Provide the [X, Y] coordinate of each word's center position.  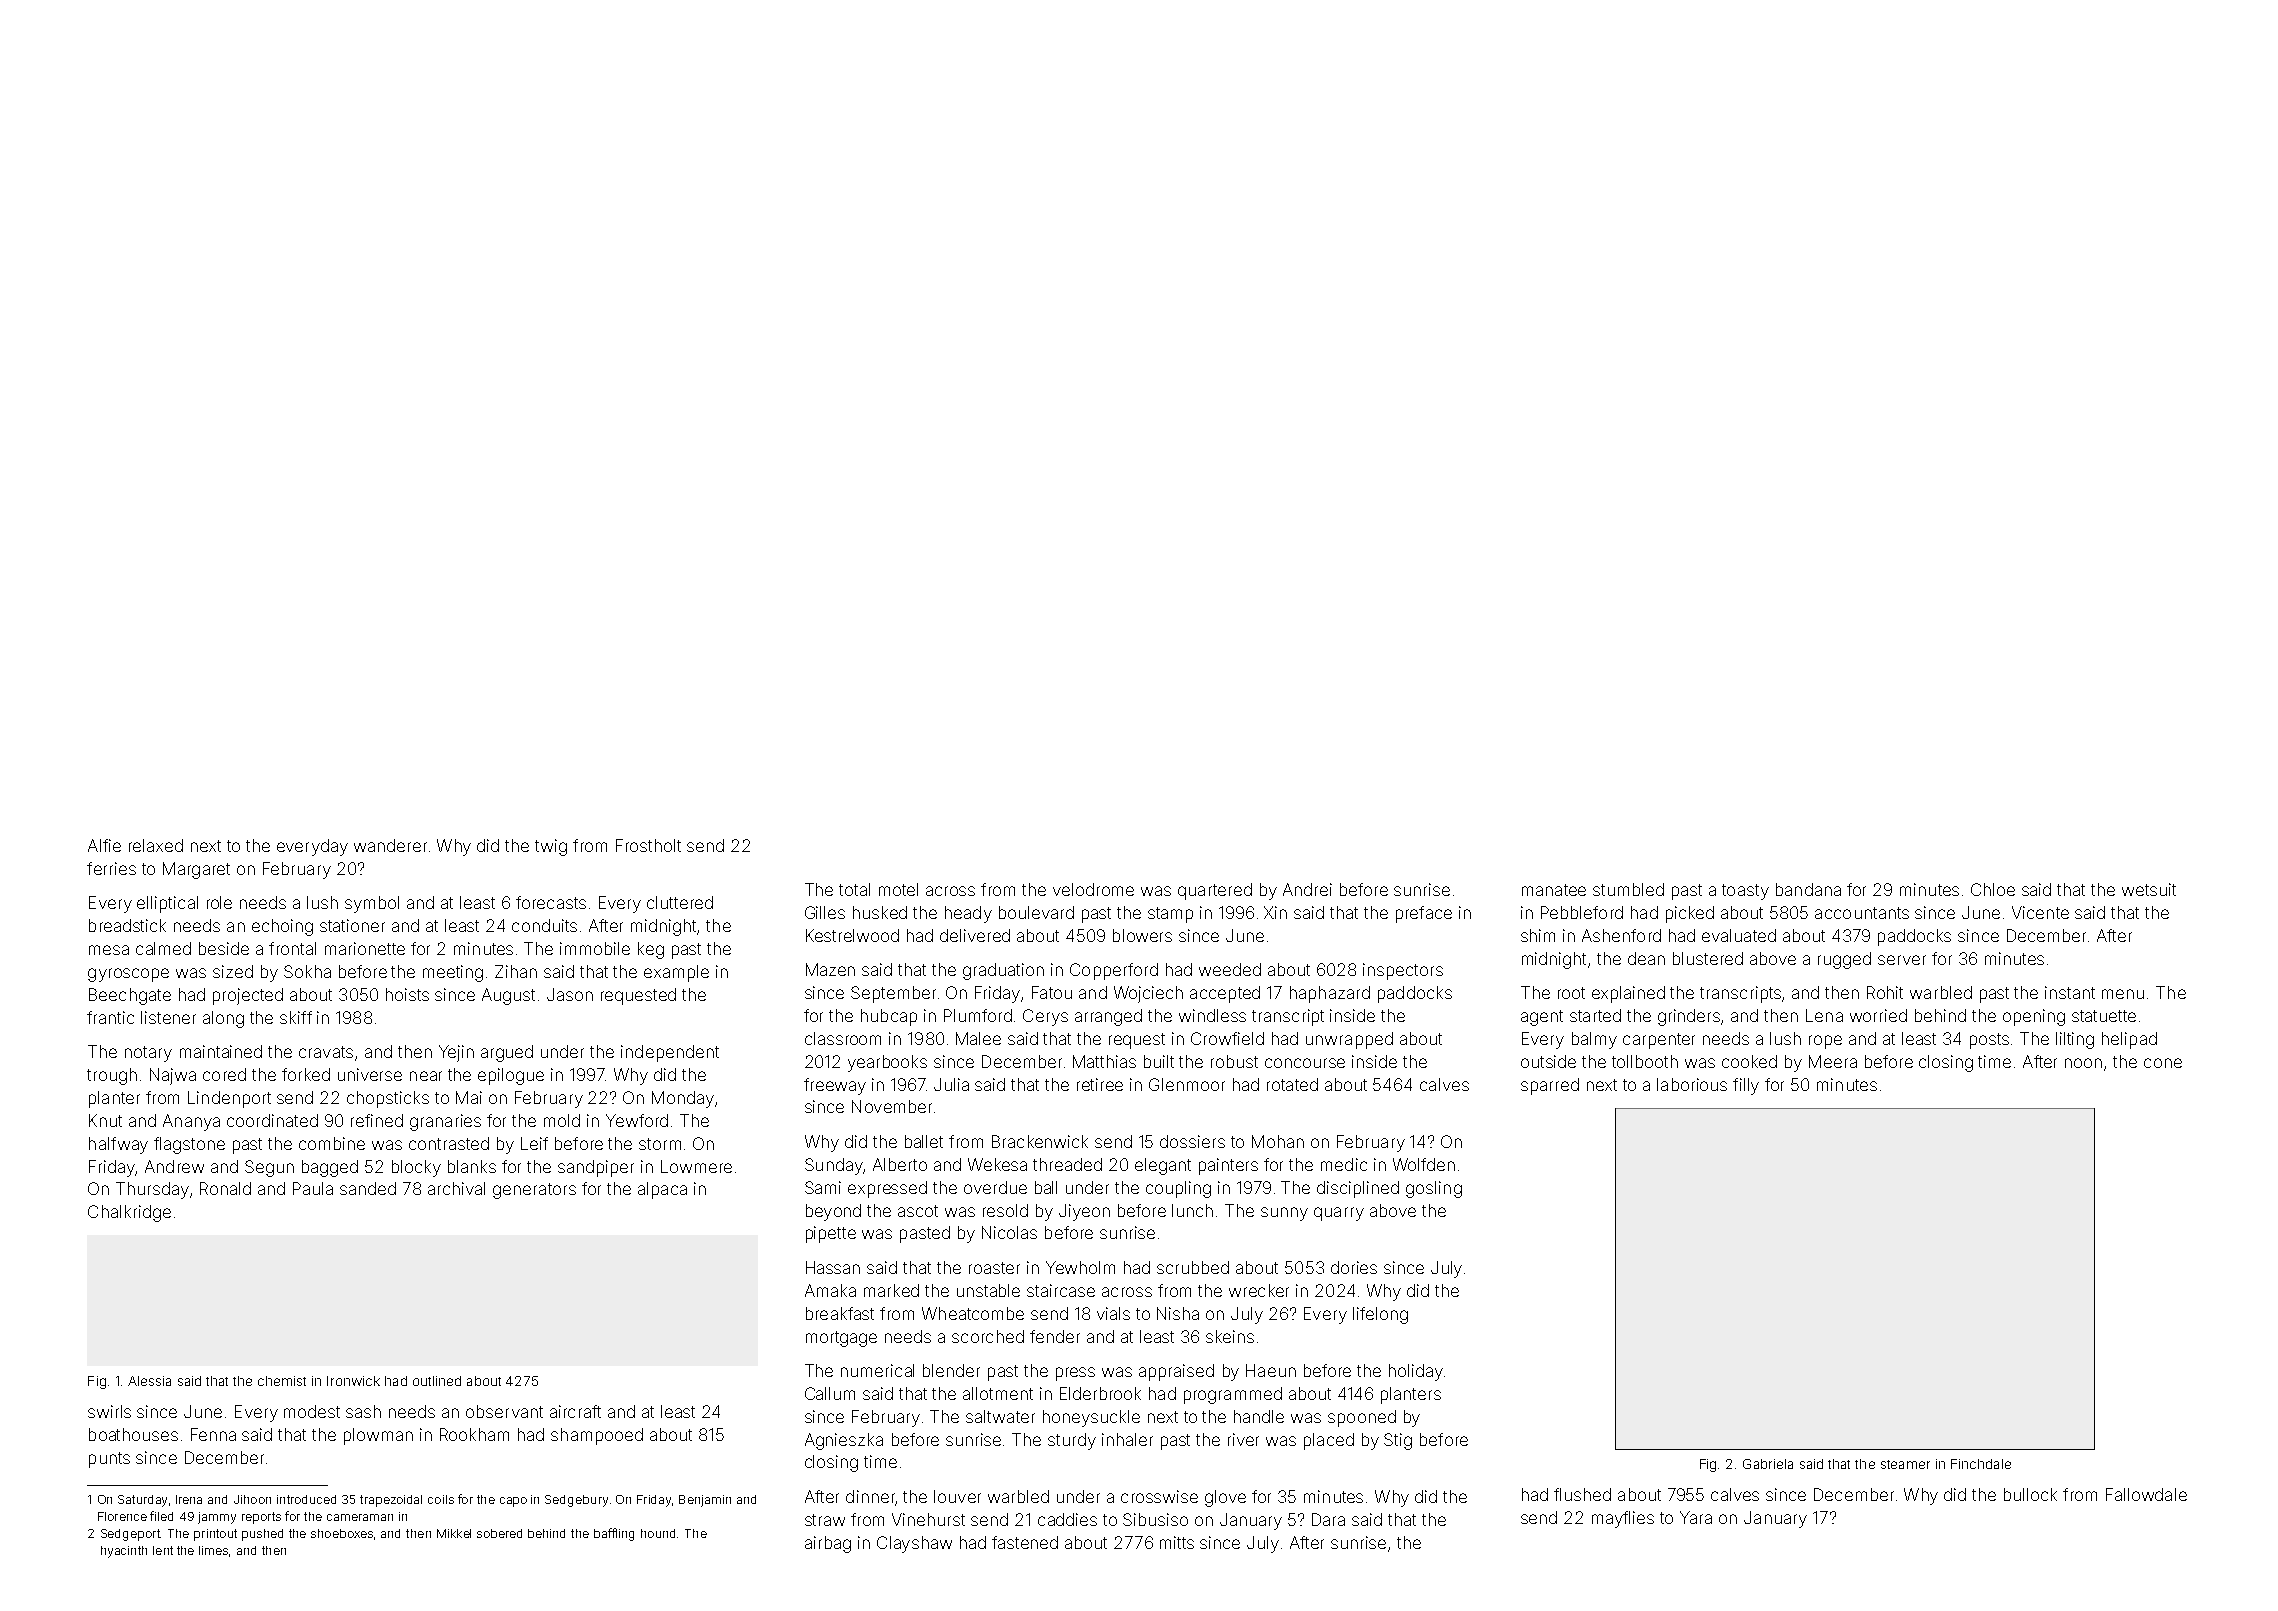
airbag [828, 1544]
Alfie [104, 845]
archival [456, 1188]
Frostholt [648, 845]
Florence [122, 1516]
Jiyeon [1084, 1212]
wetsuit [2149, 889]
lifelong [1380, 1315]
